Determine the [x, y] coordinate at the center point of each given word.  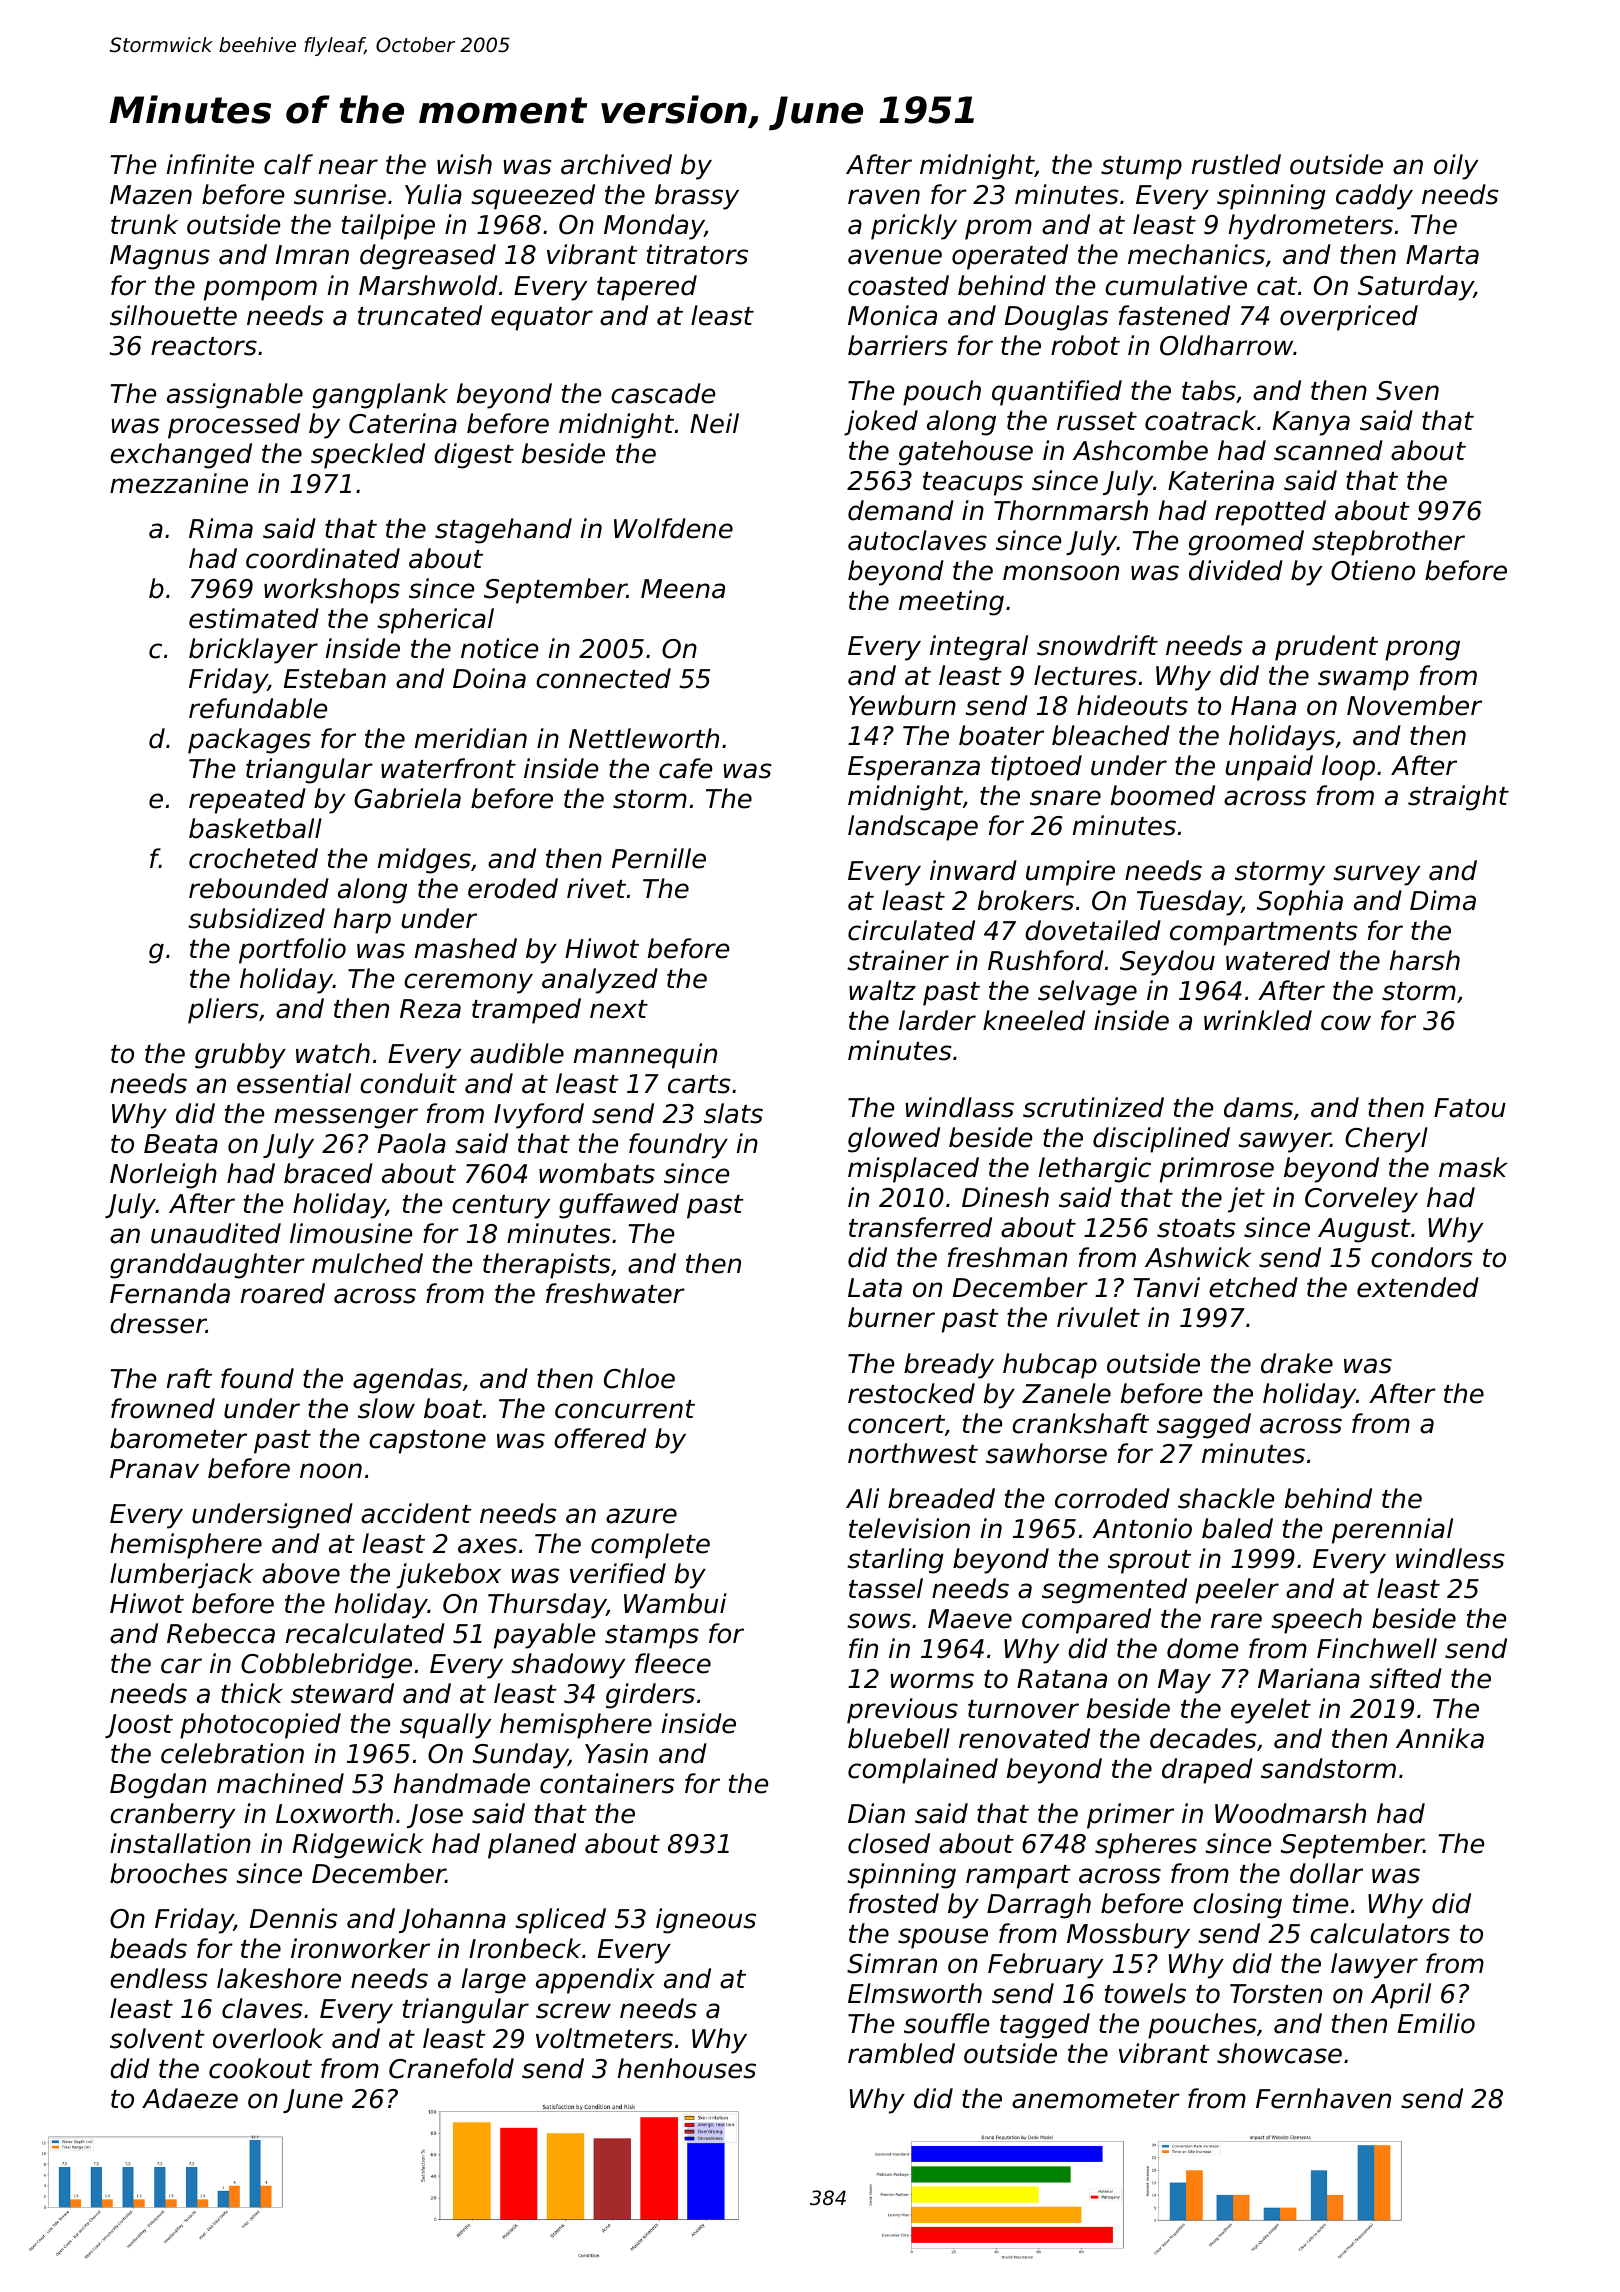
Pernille [659, 858]
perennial [1392, 1531]
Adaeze [190, 2098]
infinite [210, 164]
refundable [258, 708]
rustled [1236, 164]
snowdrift [1097, 645]
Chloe [639, 1378]
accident [416, 1513]
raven [884, 197]
